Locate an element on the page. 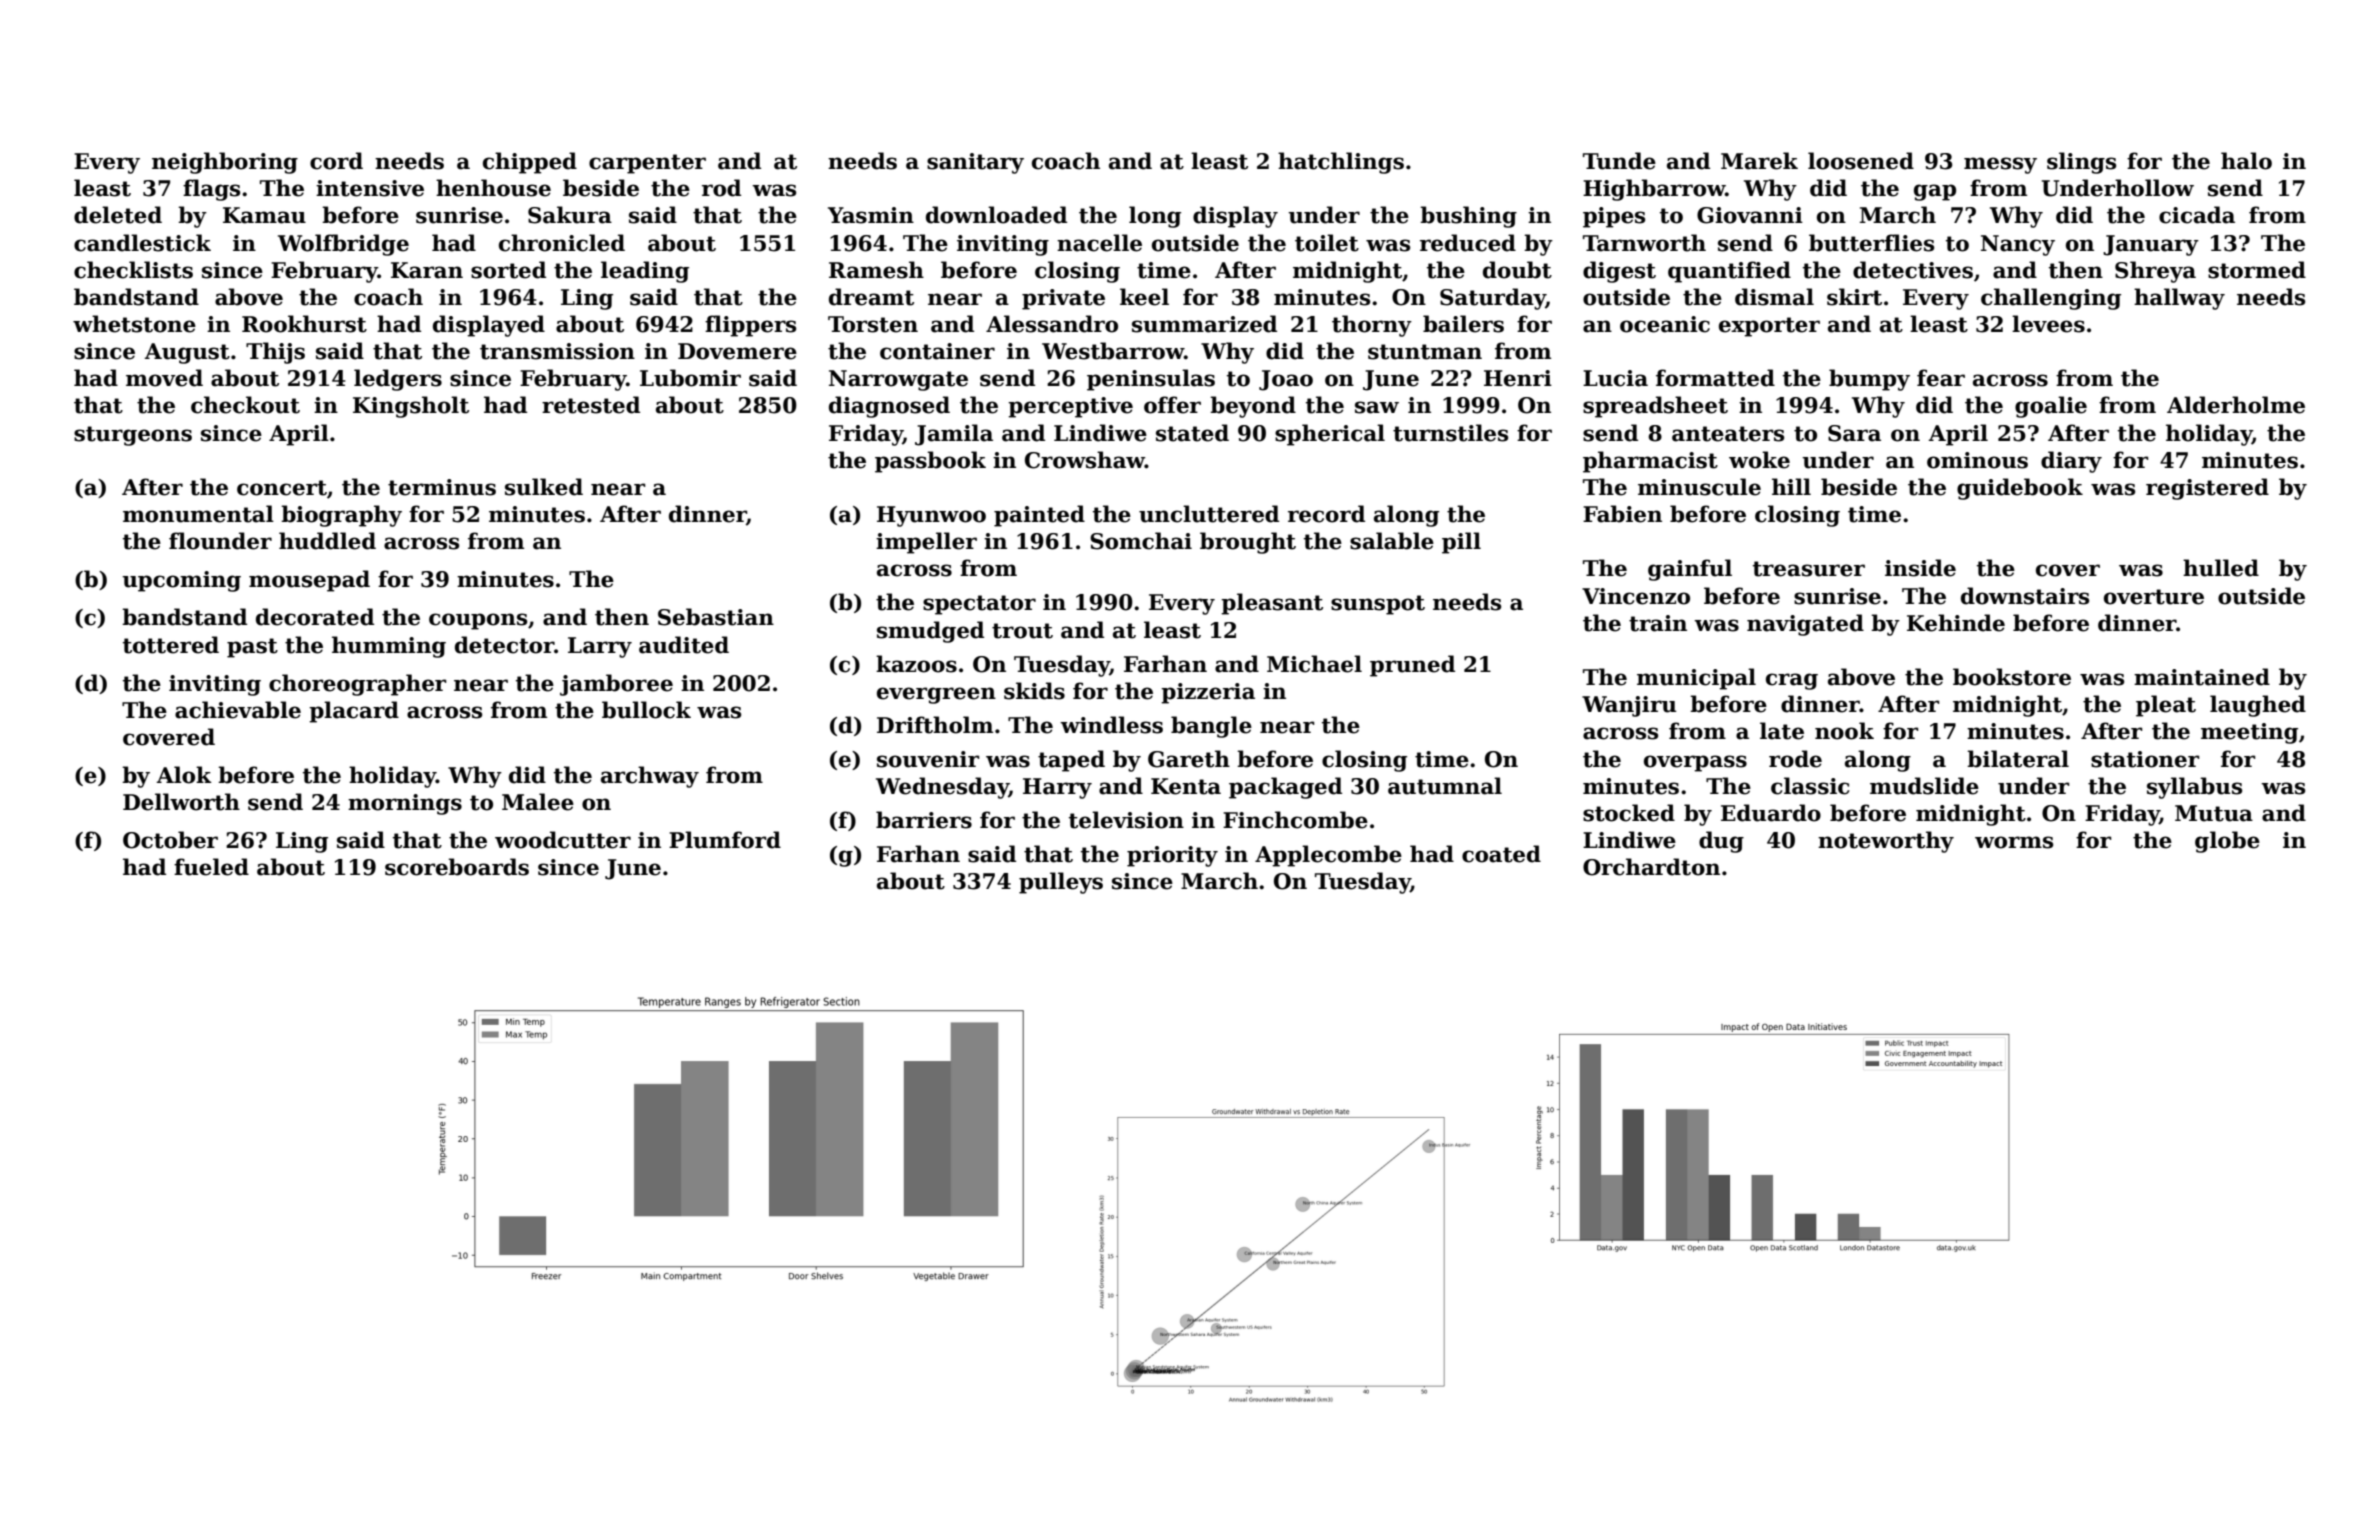 This image has height=1540, width=2380. Vincenzo is located at coordinates (1636, 596).
